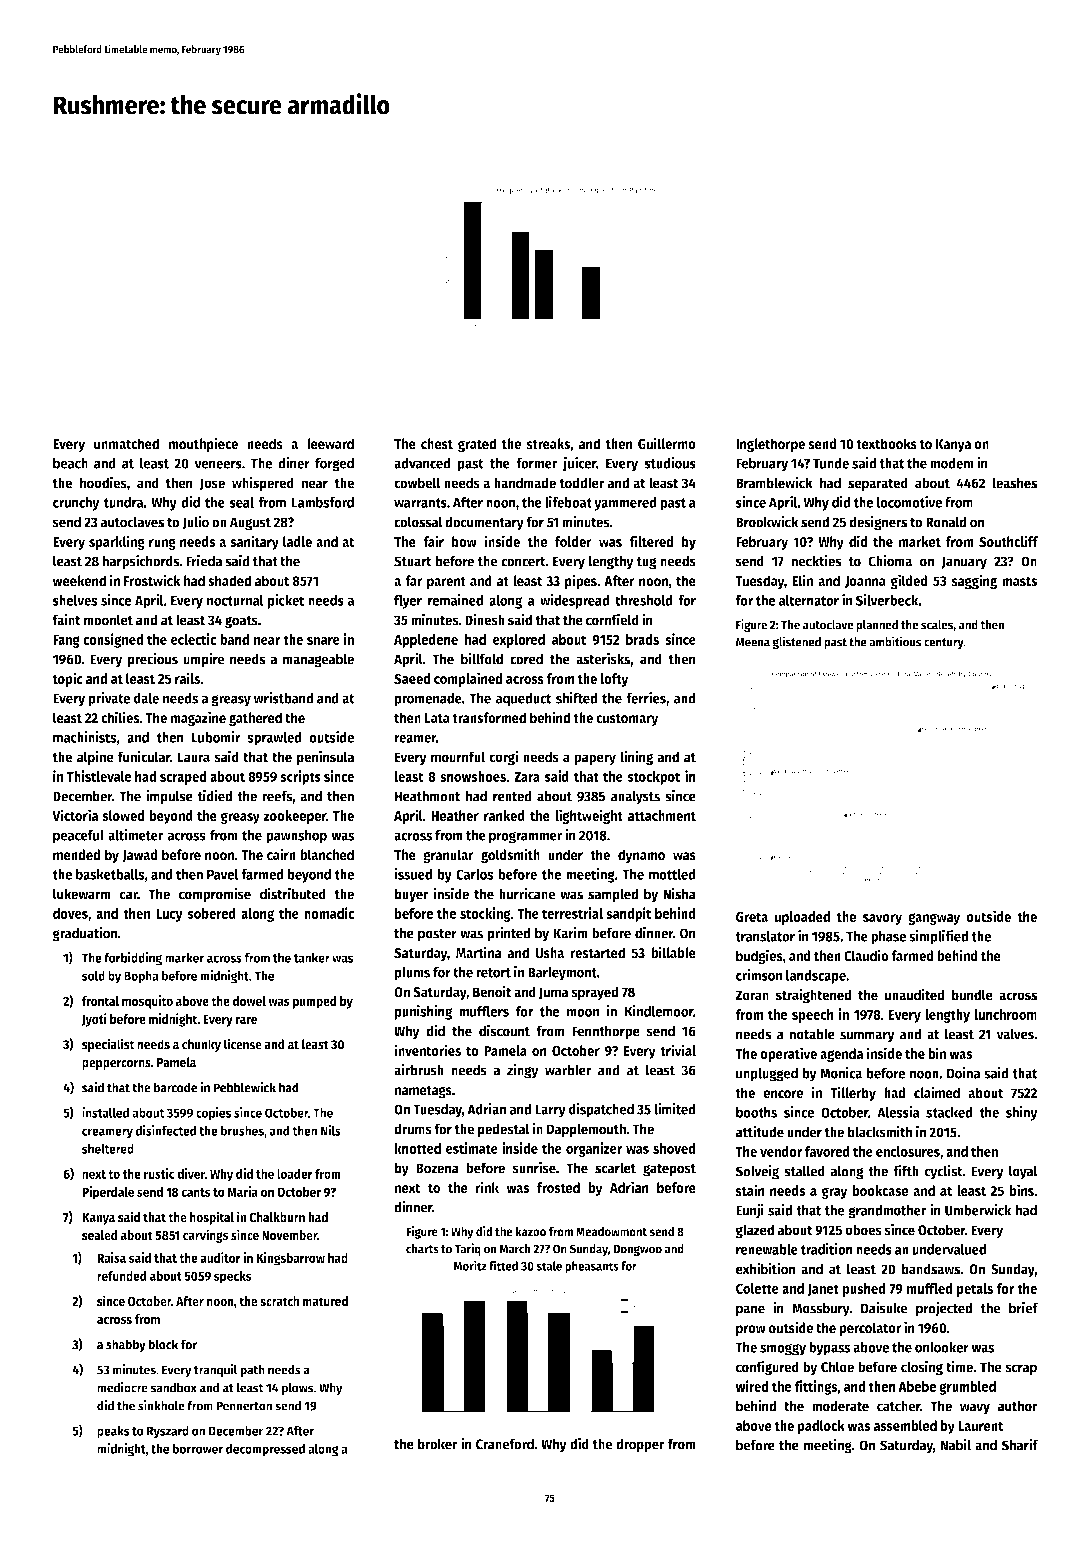  I want to click on brief, so click(1024, 1308).
